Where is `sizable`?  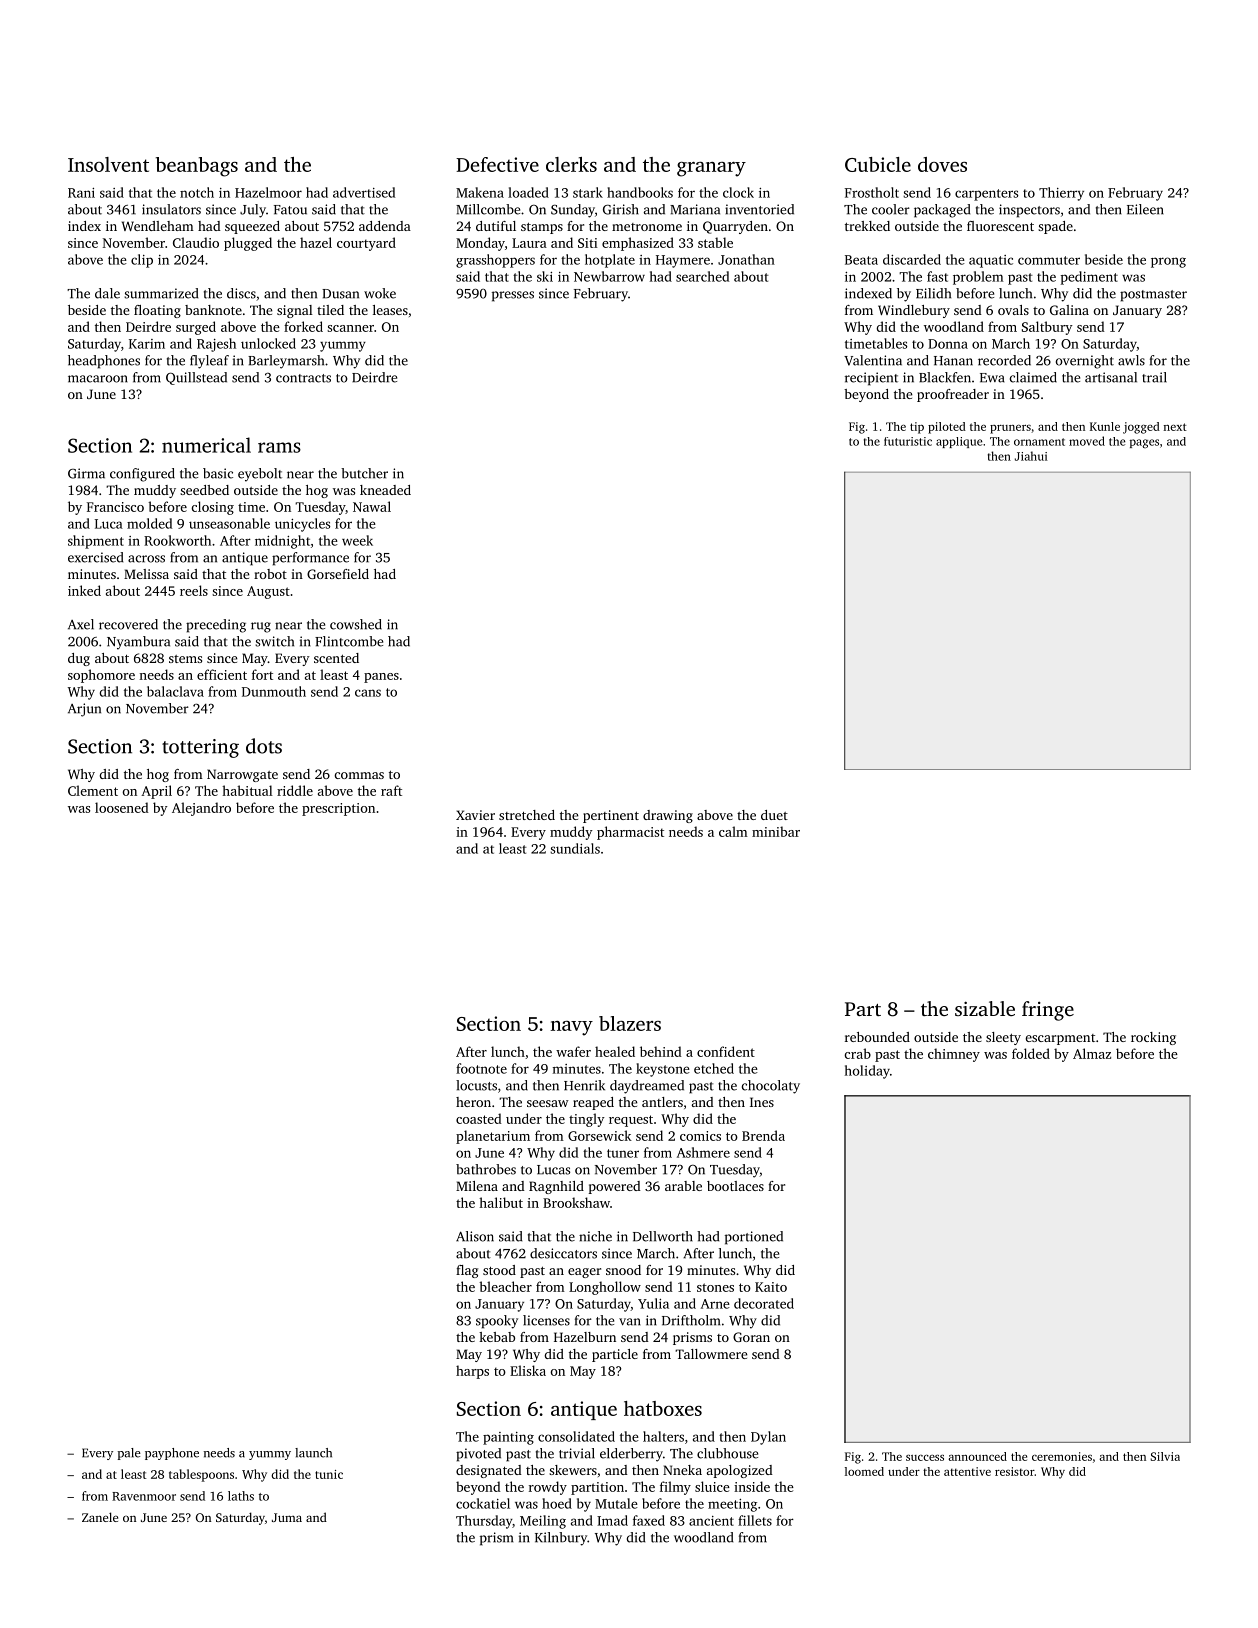
sizable is located at coordinates (985, 1008).
